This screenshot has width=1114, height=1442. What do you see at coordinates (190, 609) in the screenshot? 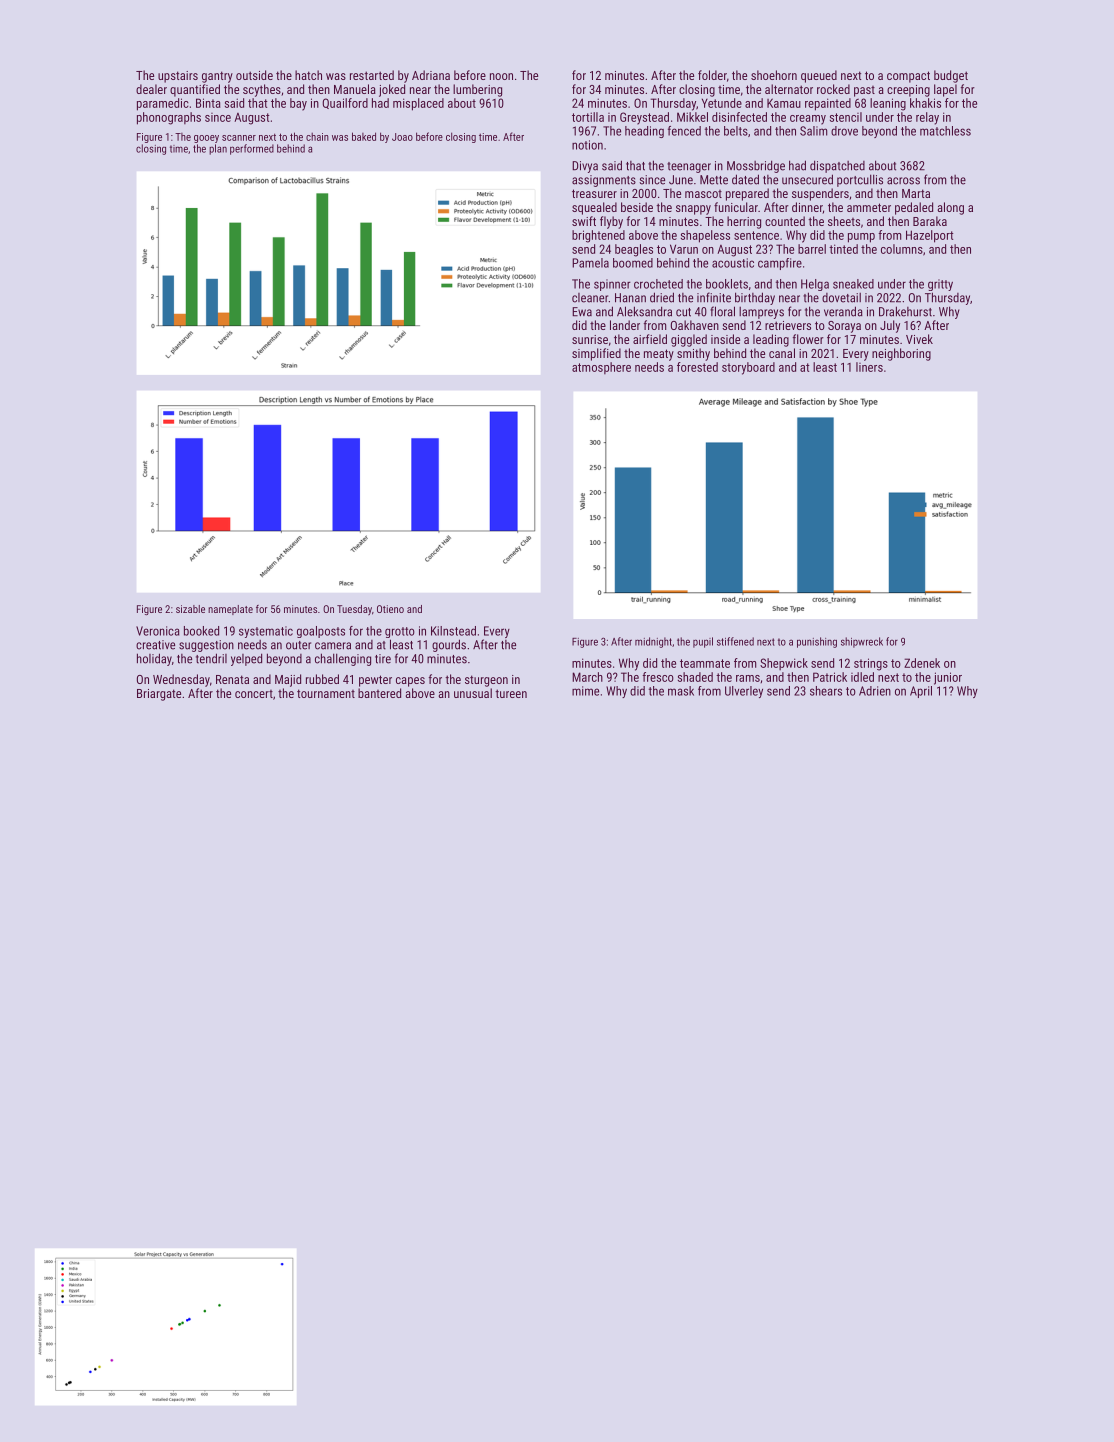
I see `sizable` at bounding box center [190, 609].
